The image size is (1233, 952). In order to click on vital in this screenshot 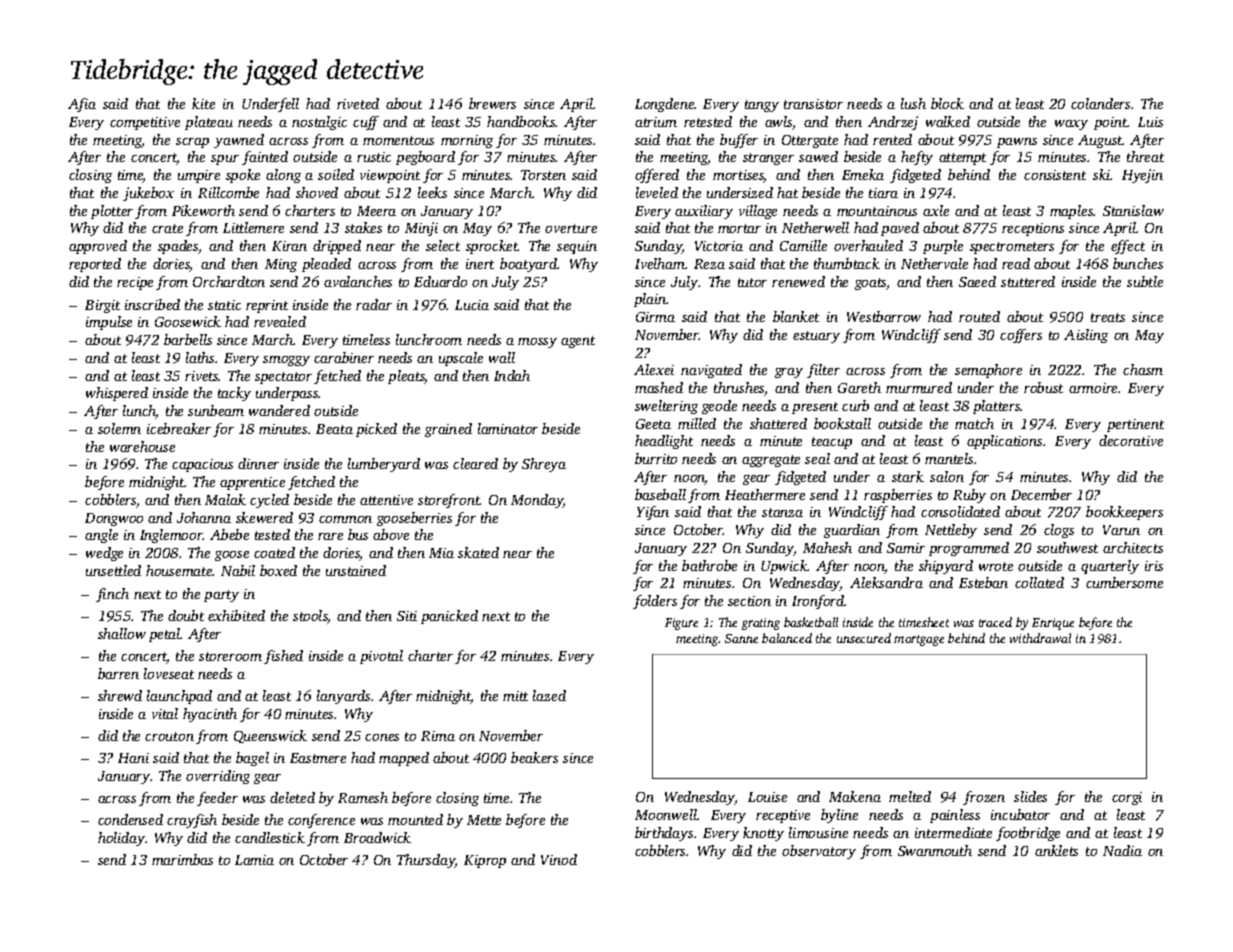, I will do `click(165, 713)`.
